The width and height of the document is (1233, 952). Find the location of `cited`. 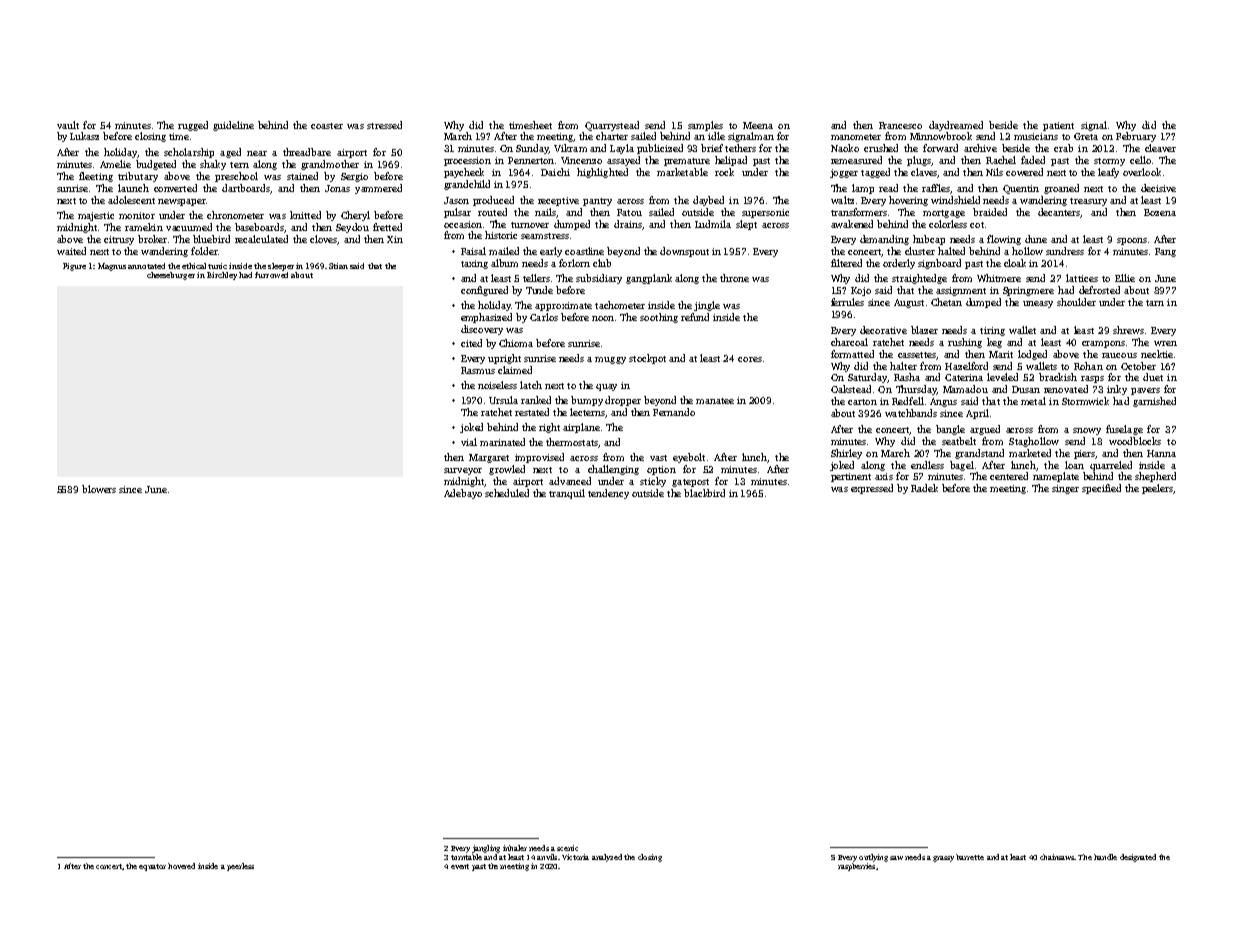

cited is located at coordinates (471, 343).
